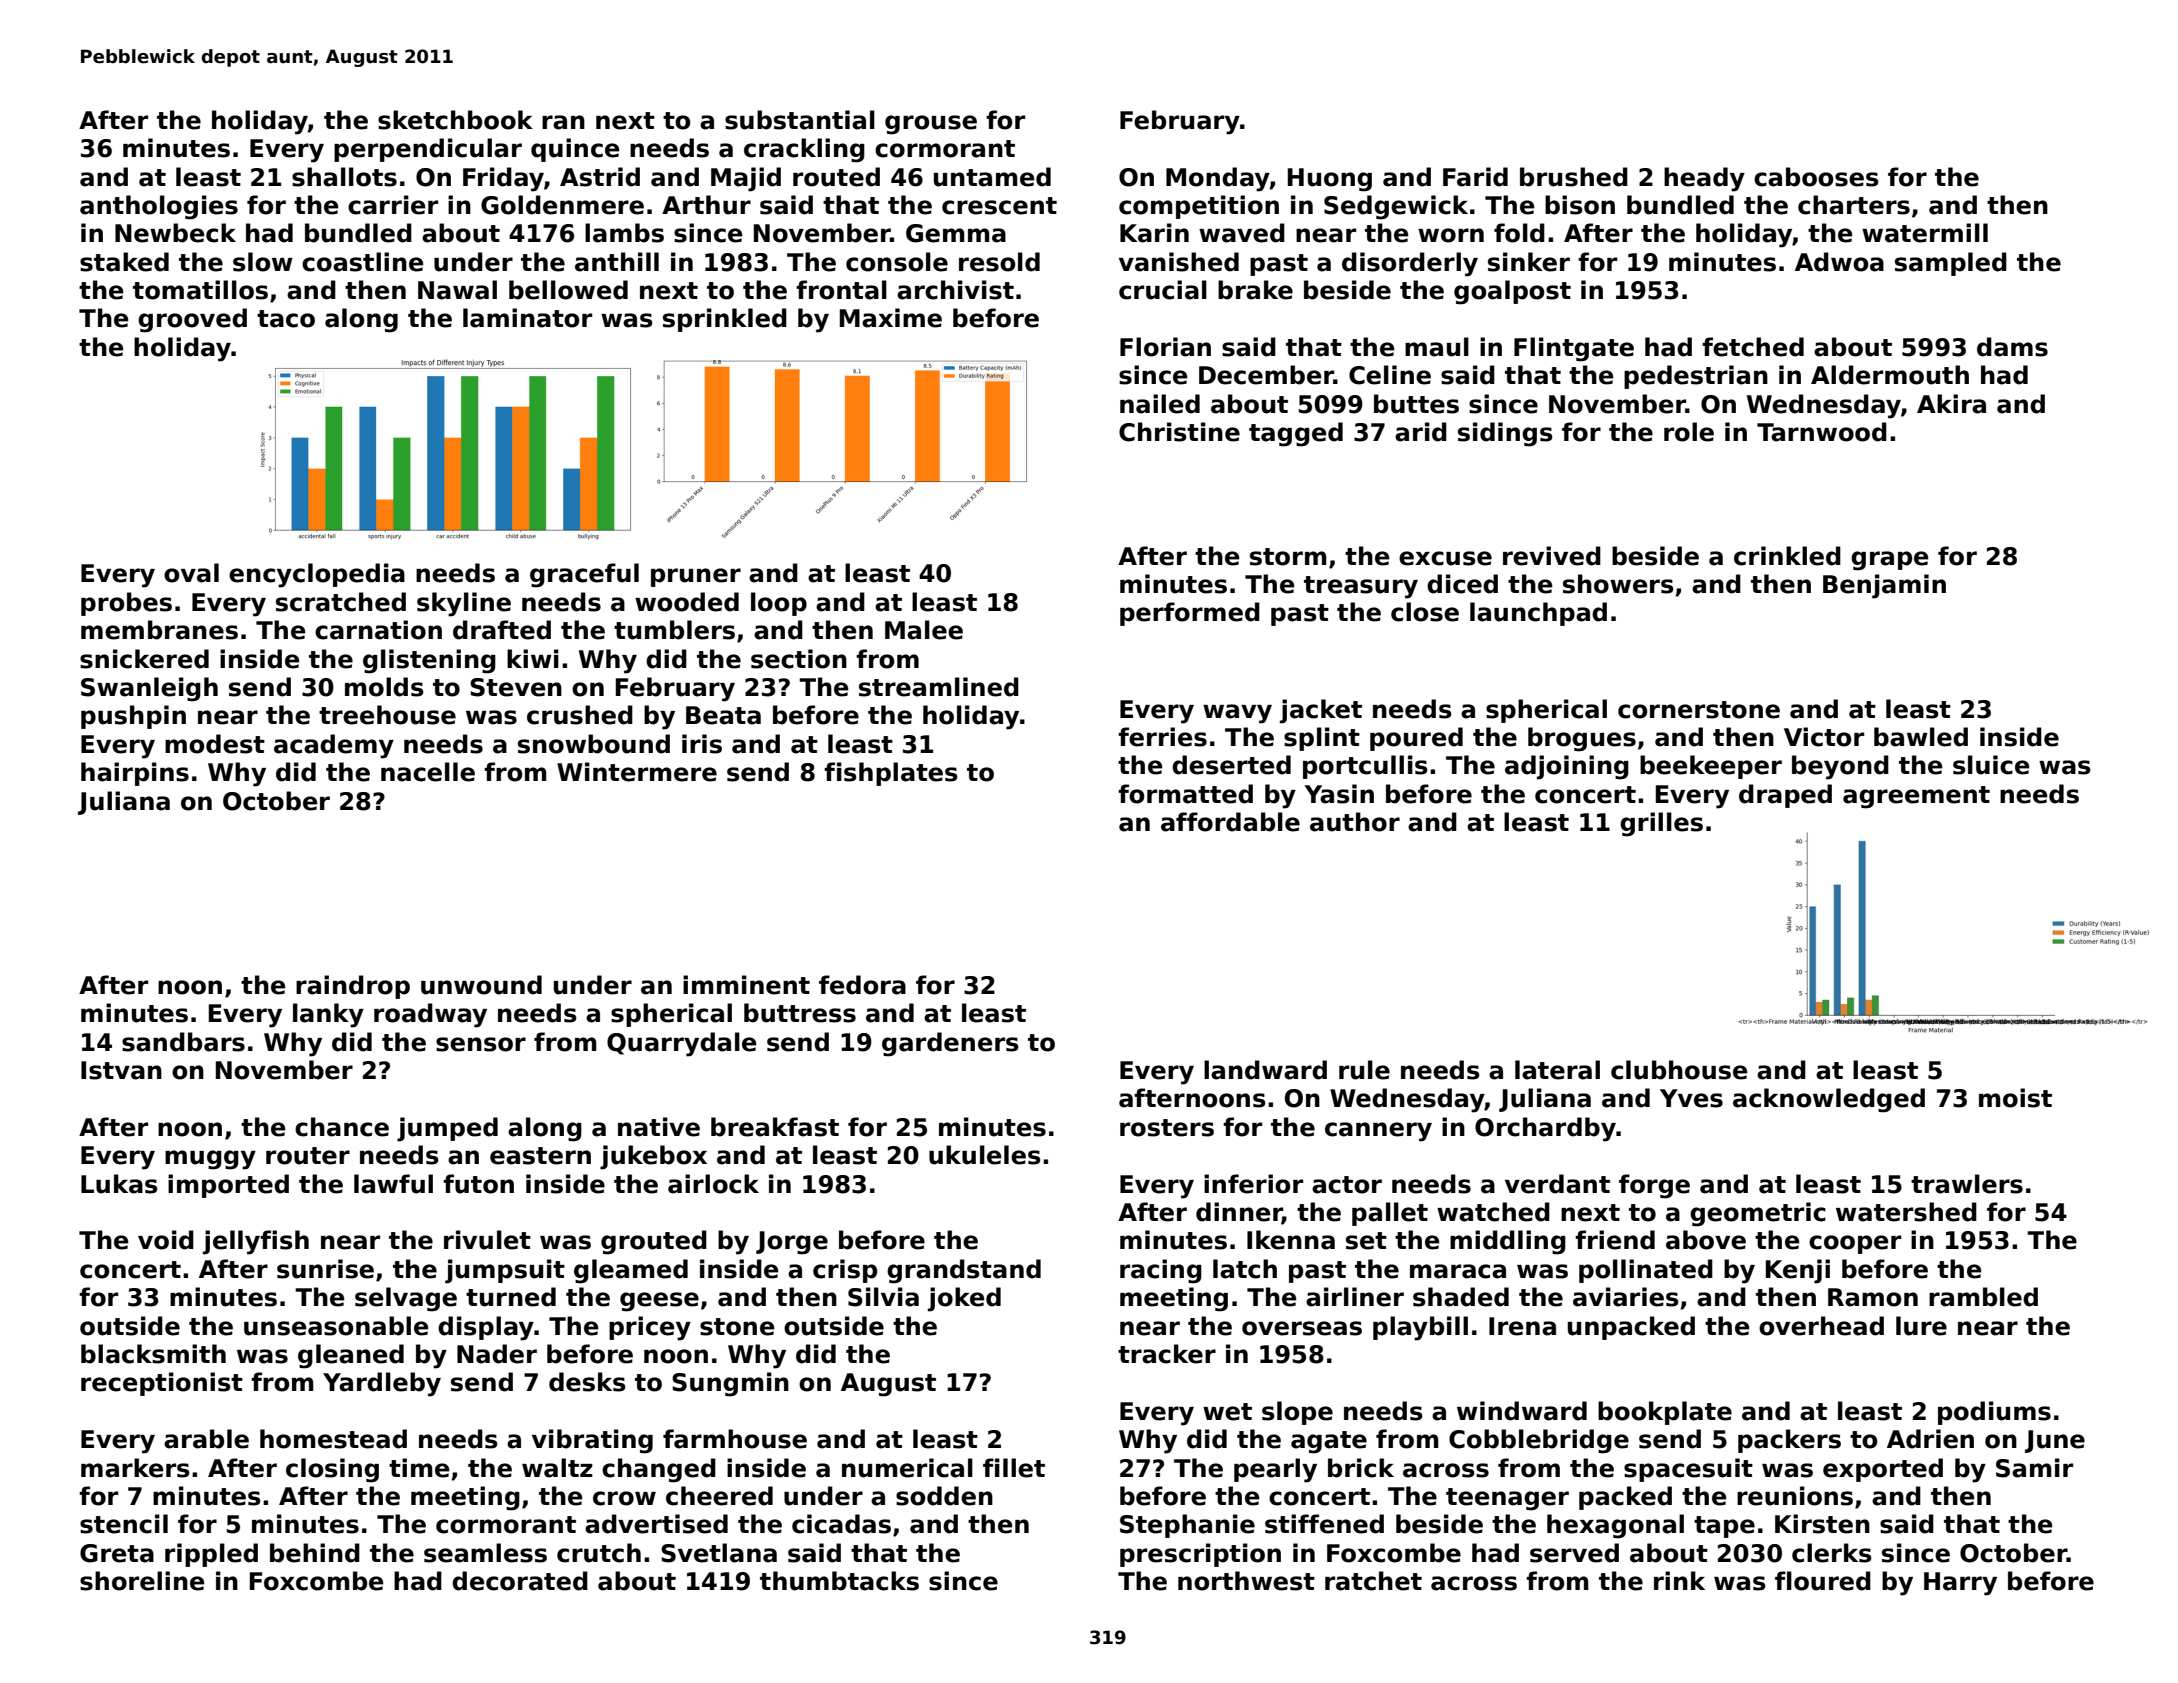 This screenshot has height=1683, width=2178. Describe the element at coordinates (924, 630) in the screenshot. I see `Malee` at that location.
